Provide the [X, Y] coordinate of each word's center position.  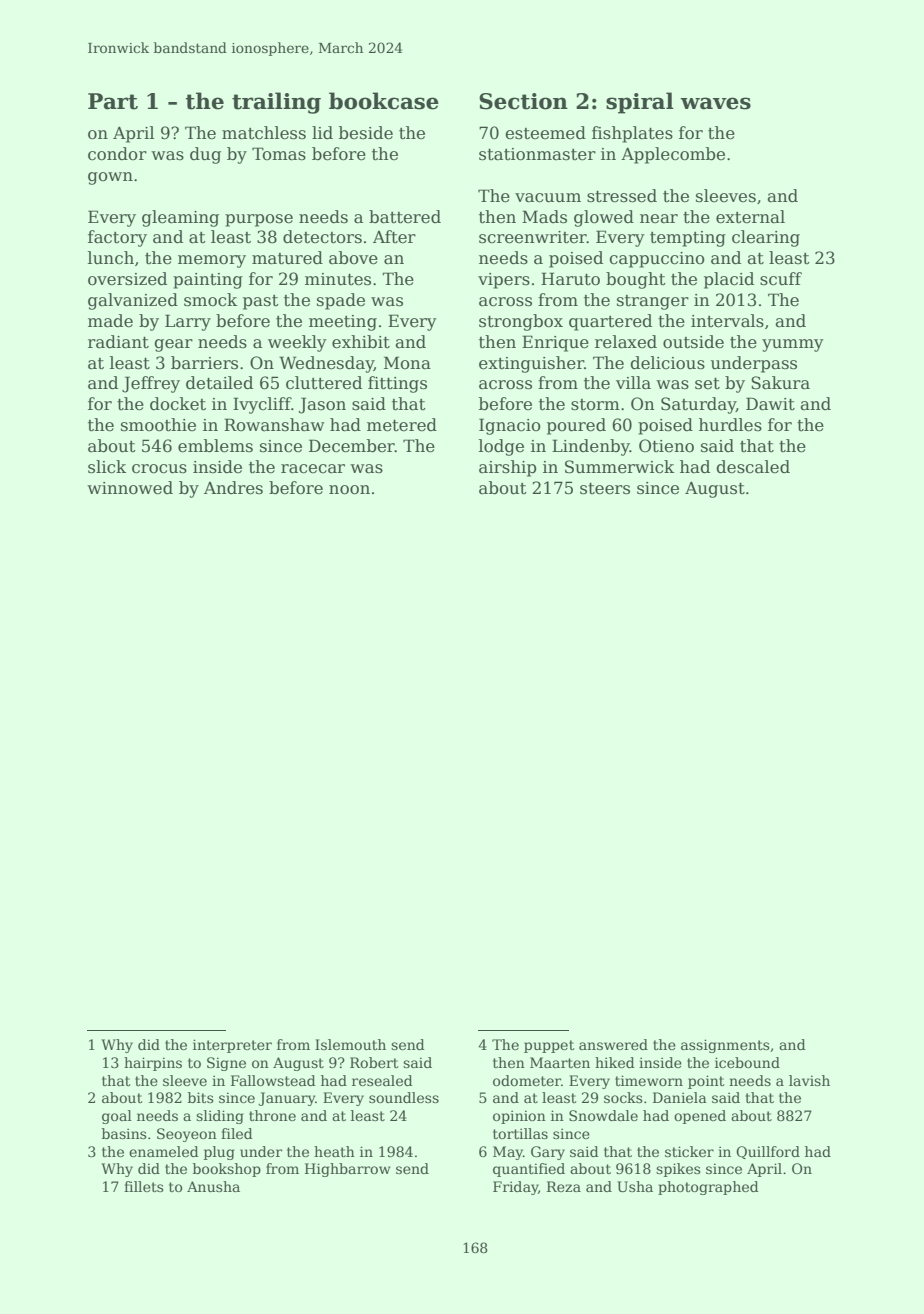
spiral [640, 103]
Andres [233, 488]
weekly [297, 343]
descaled [753, 467]
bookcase [384, 101]
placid [729, 280]
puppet [549, 1046]
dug [205, 155]
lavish [809, 1080]
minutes [338, 279]
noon [349, 490]
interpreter [232, 1046]
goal [117, 1117]
